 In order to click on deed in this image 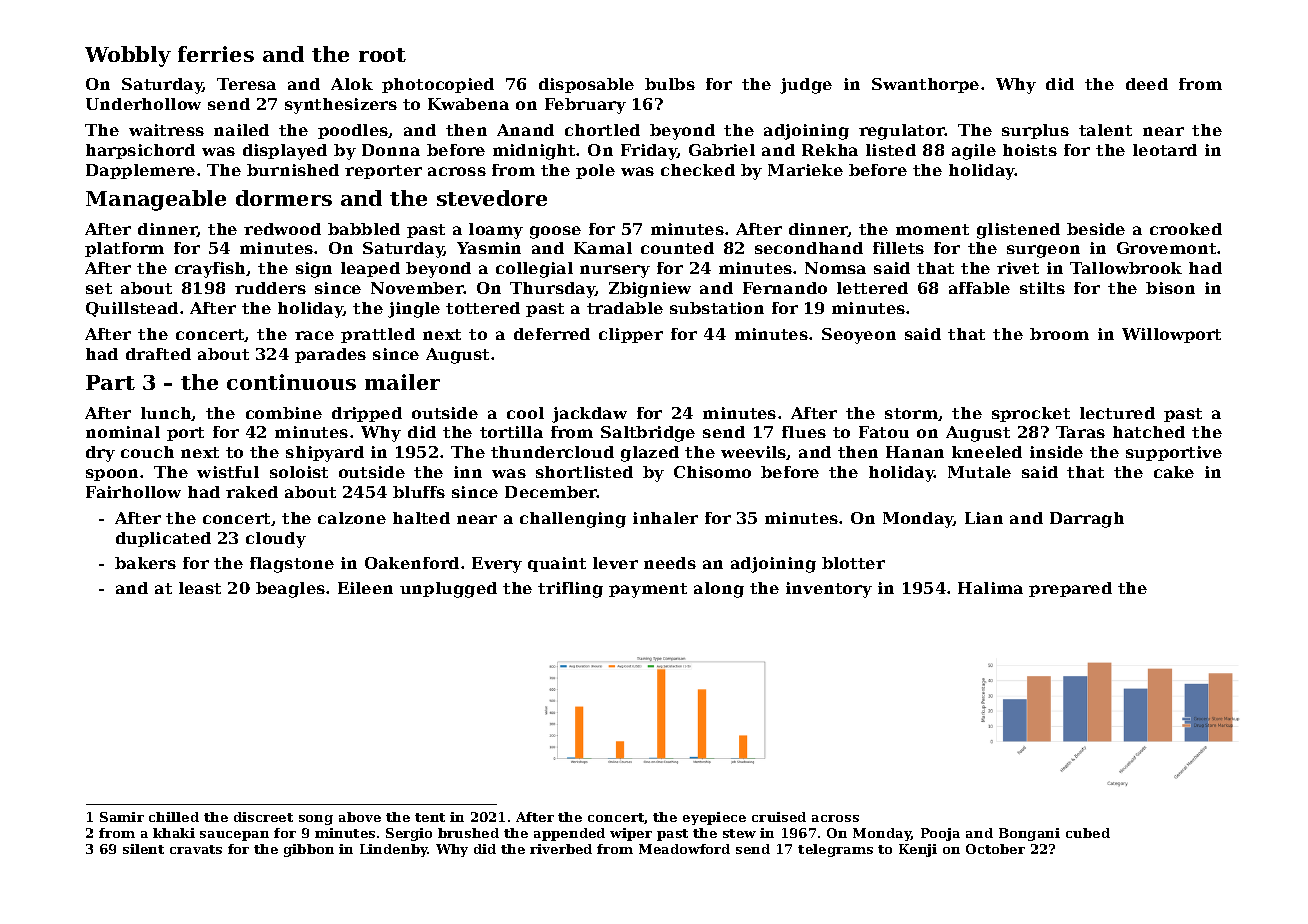, I will do `click(1147, 84)`.
